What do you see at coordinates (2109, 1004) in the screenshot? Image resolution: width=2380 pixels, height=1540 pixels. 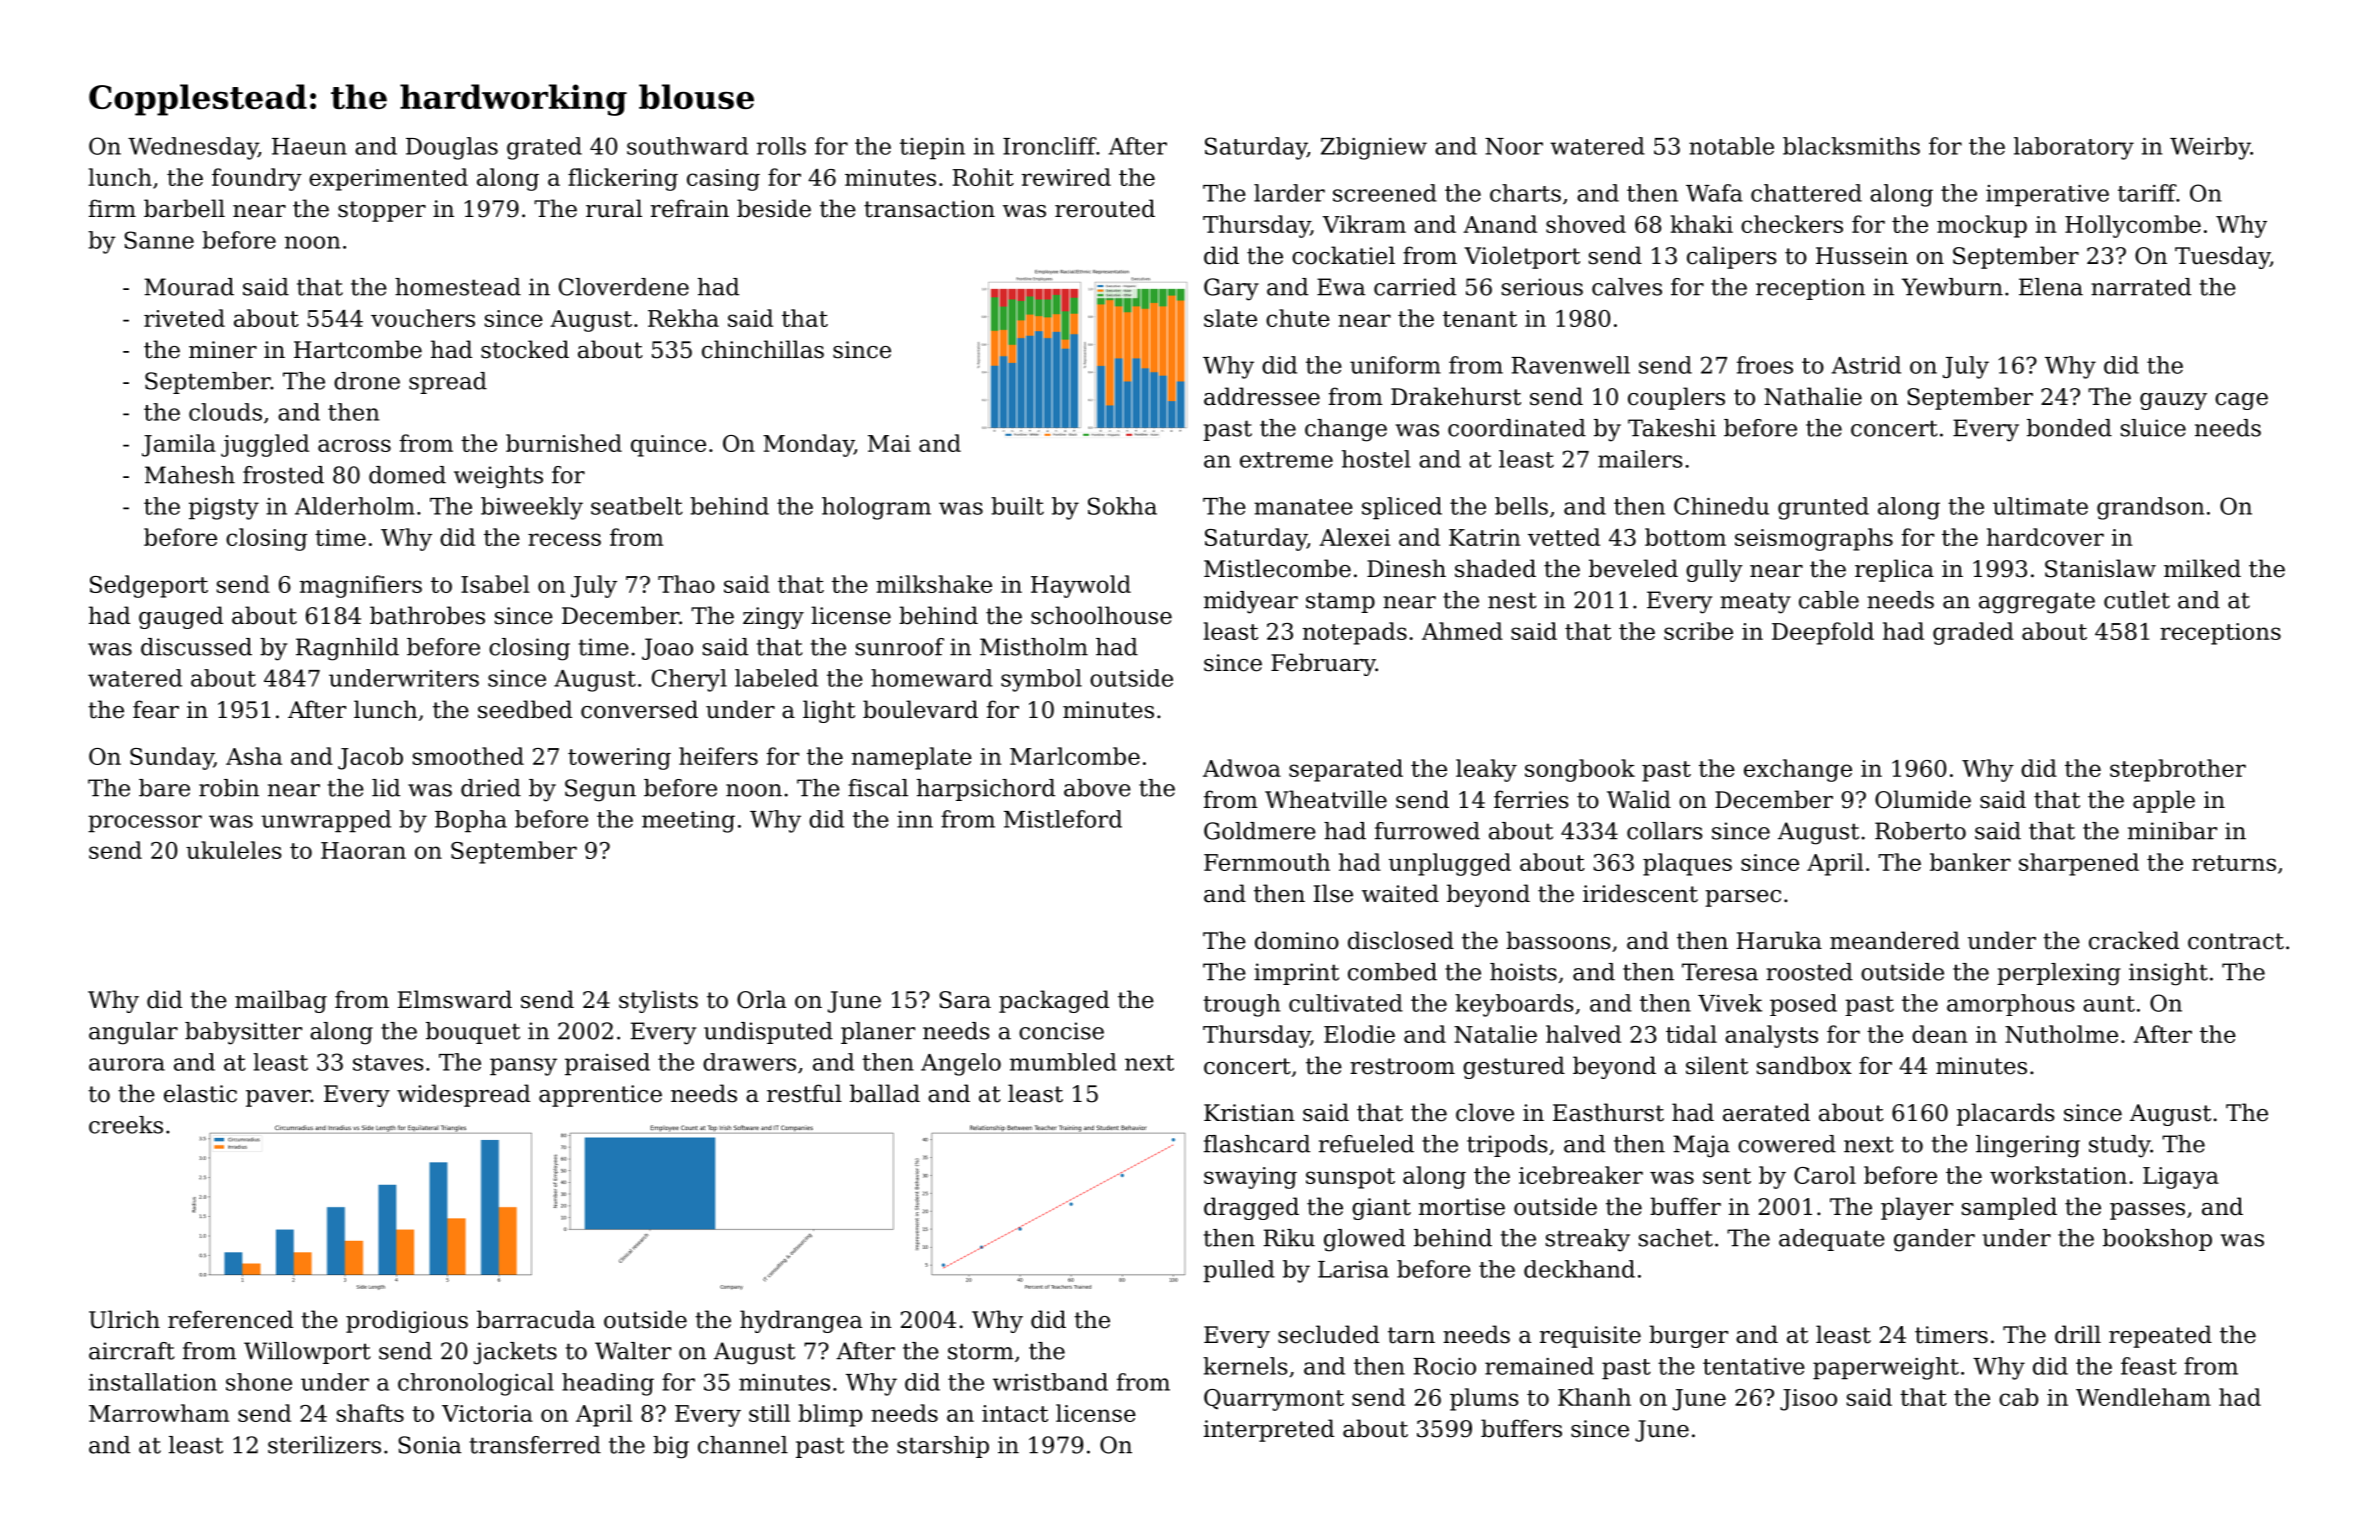 I see `aunt` at bounding box center [2109, 1004].
